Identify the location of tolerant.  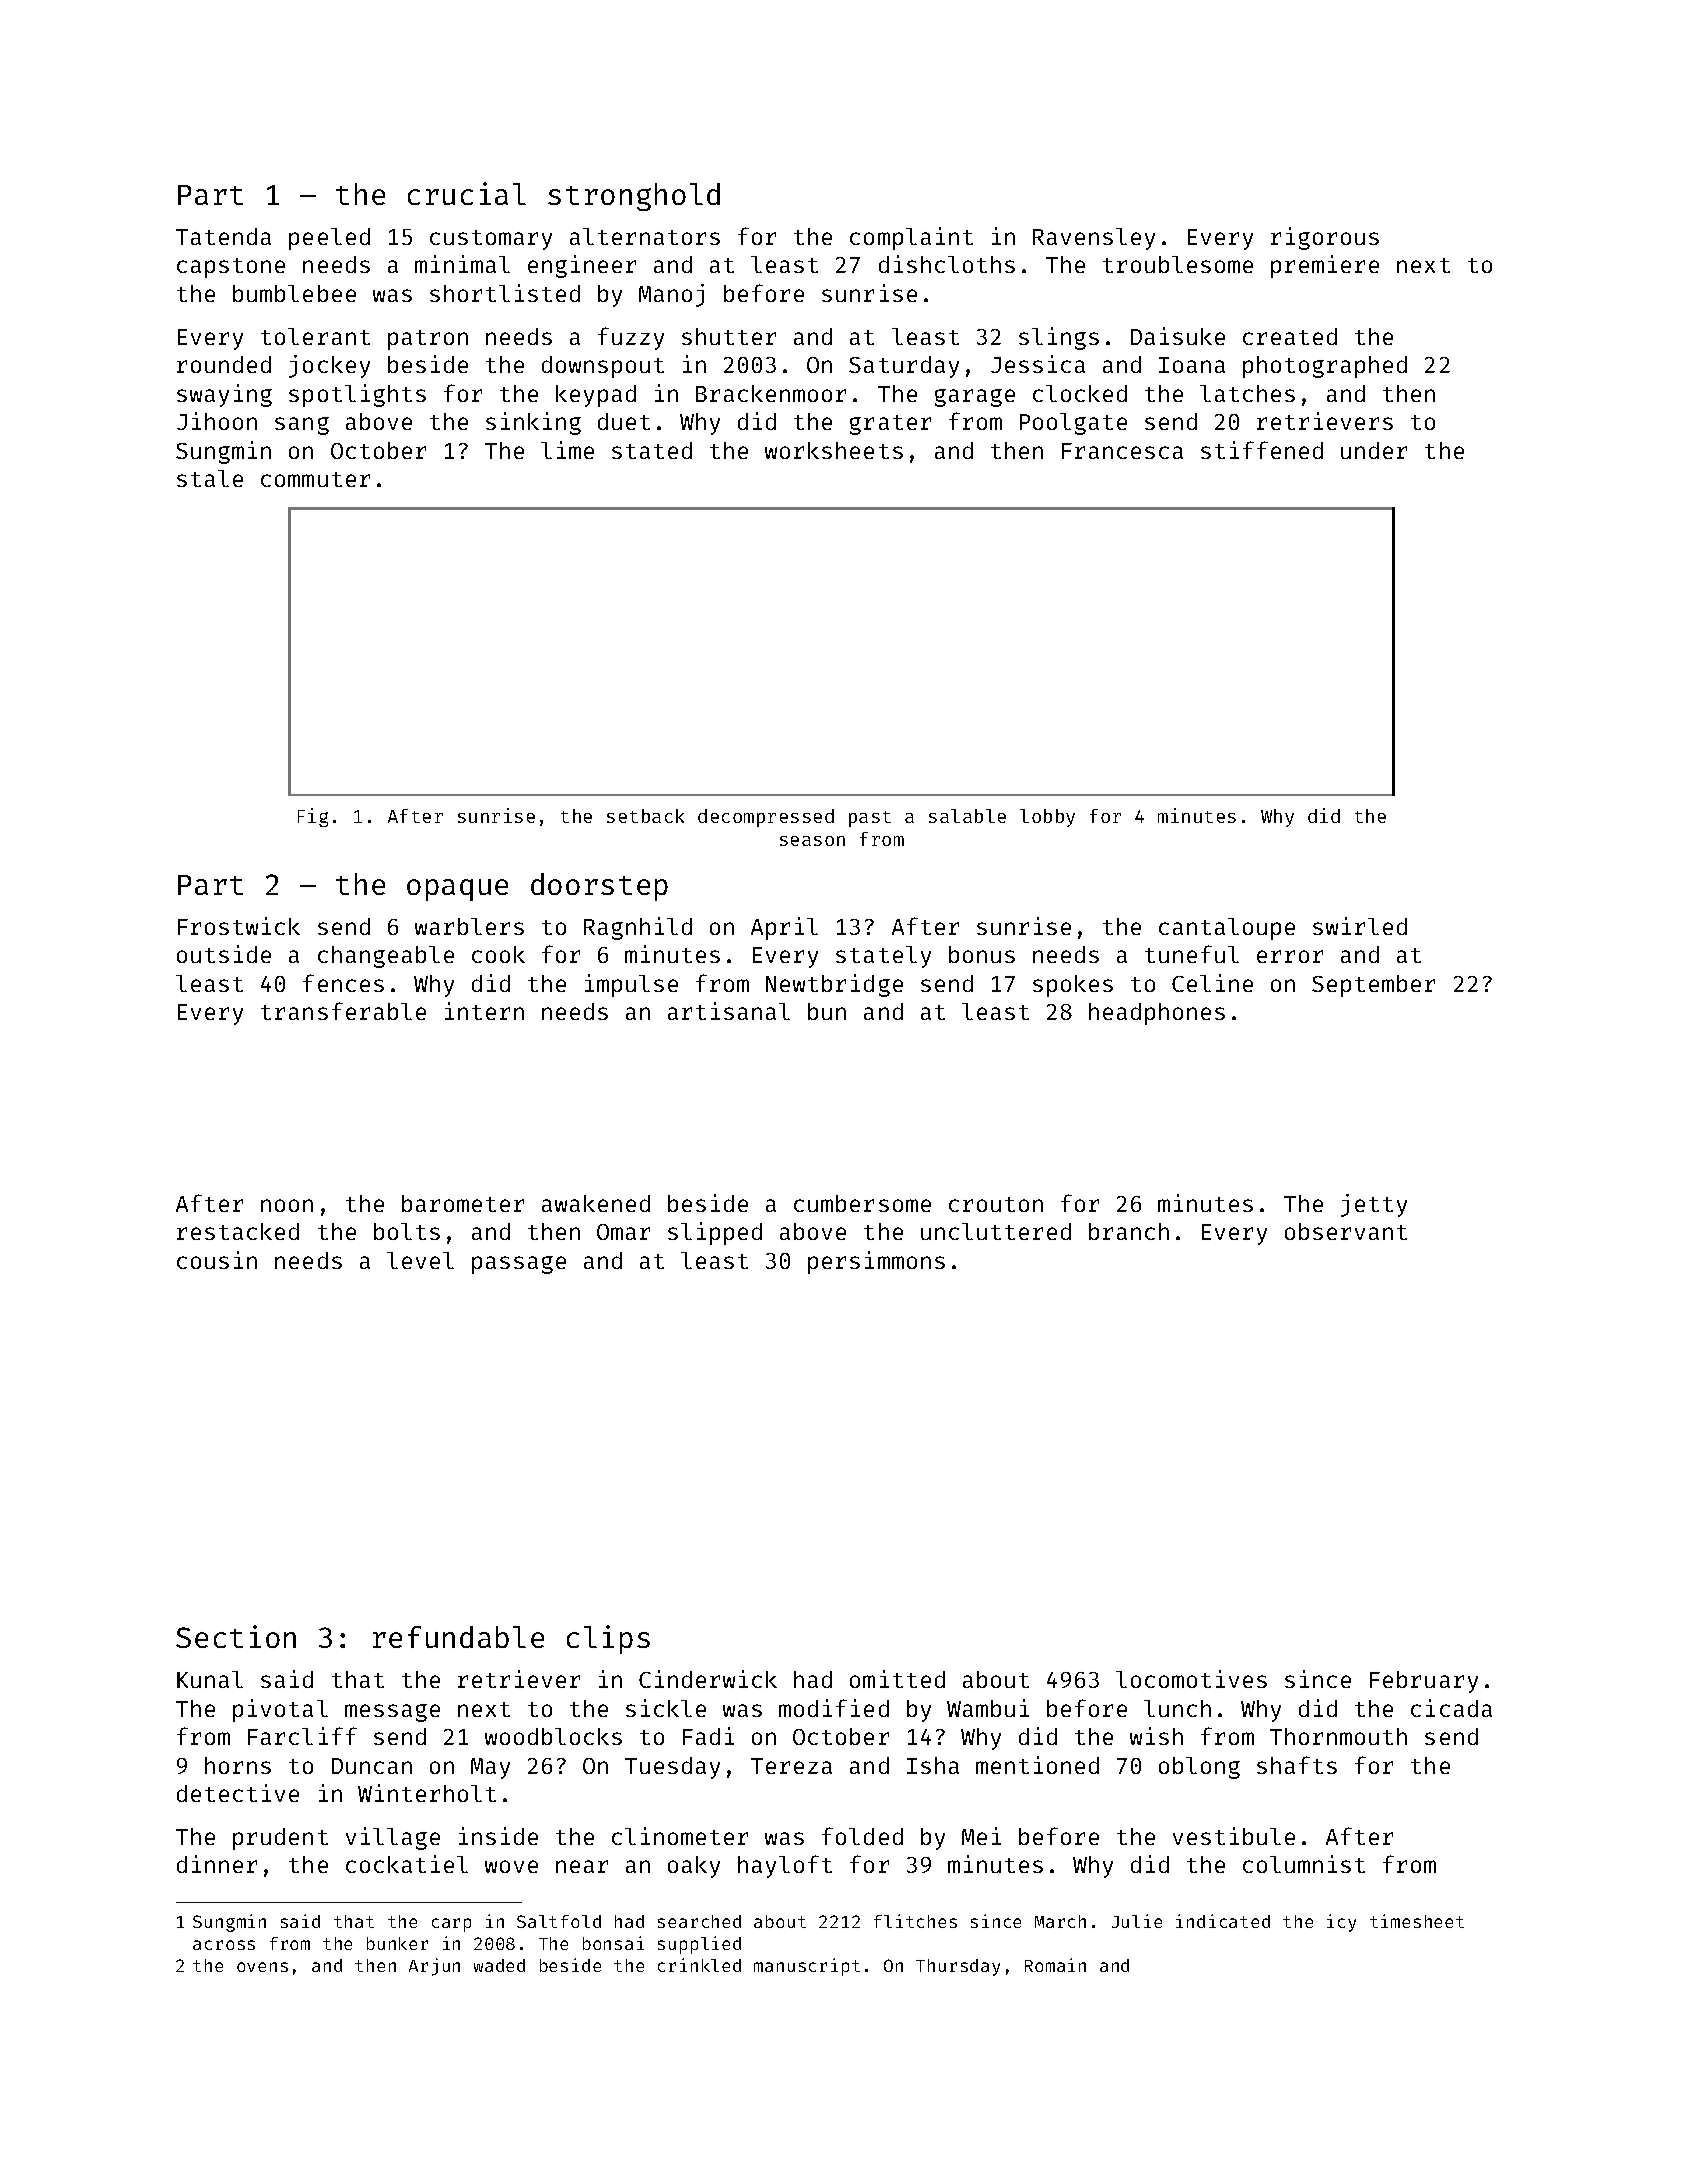
(315, 336).
